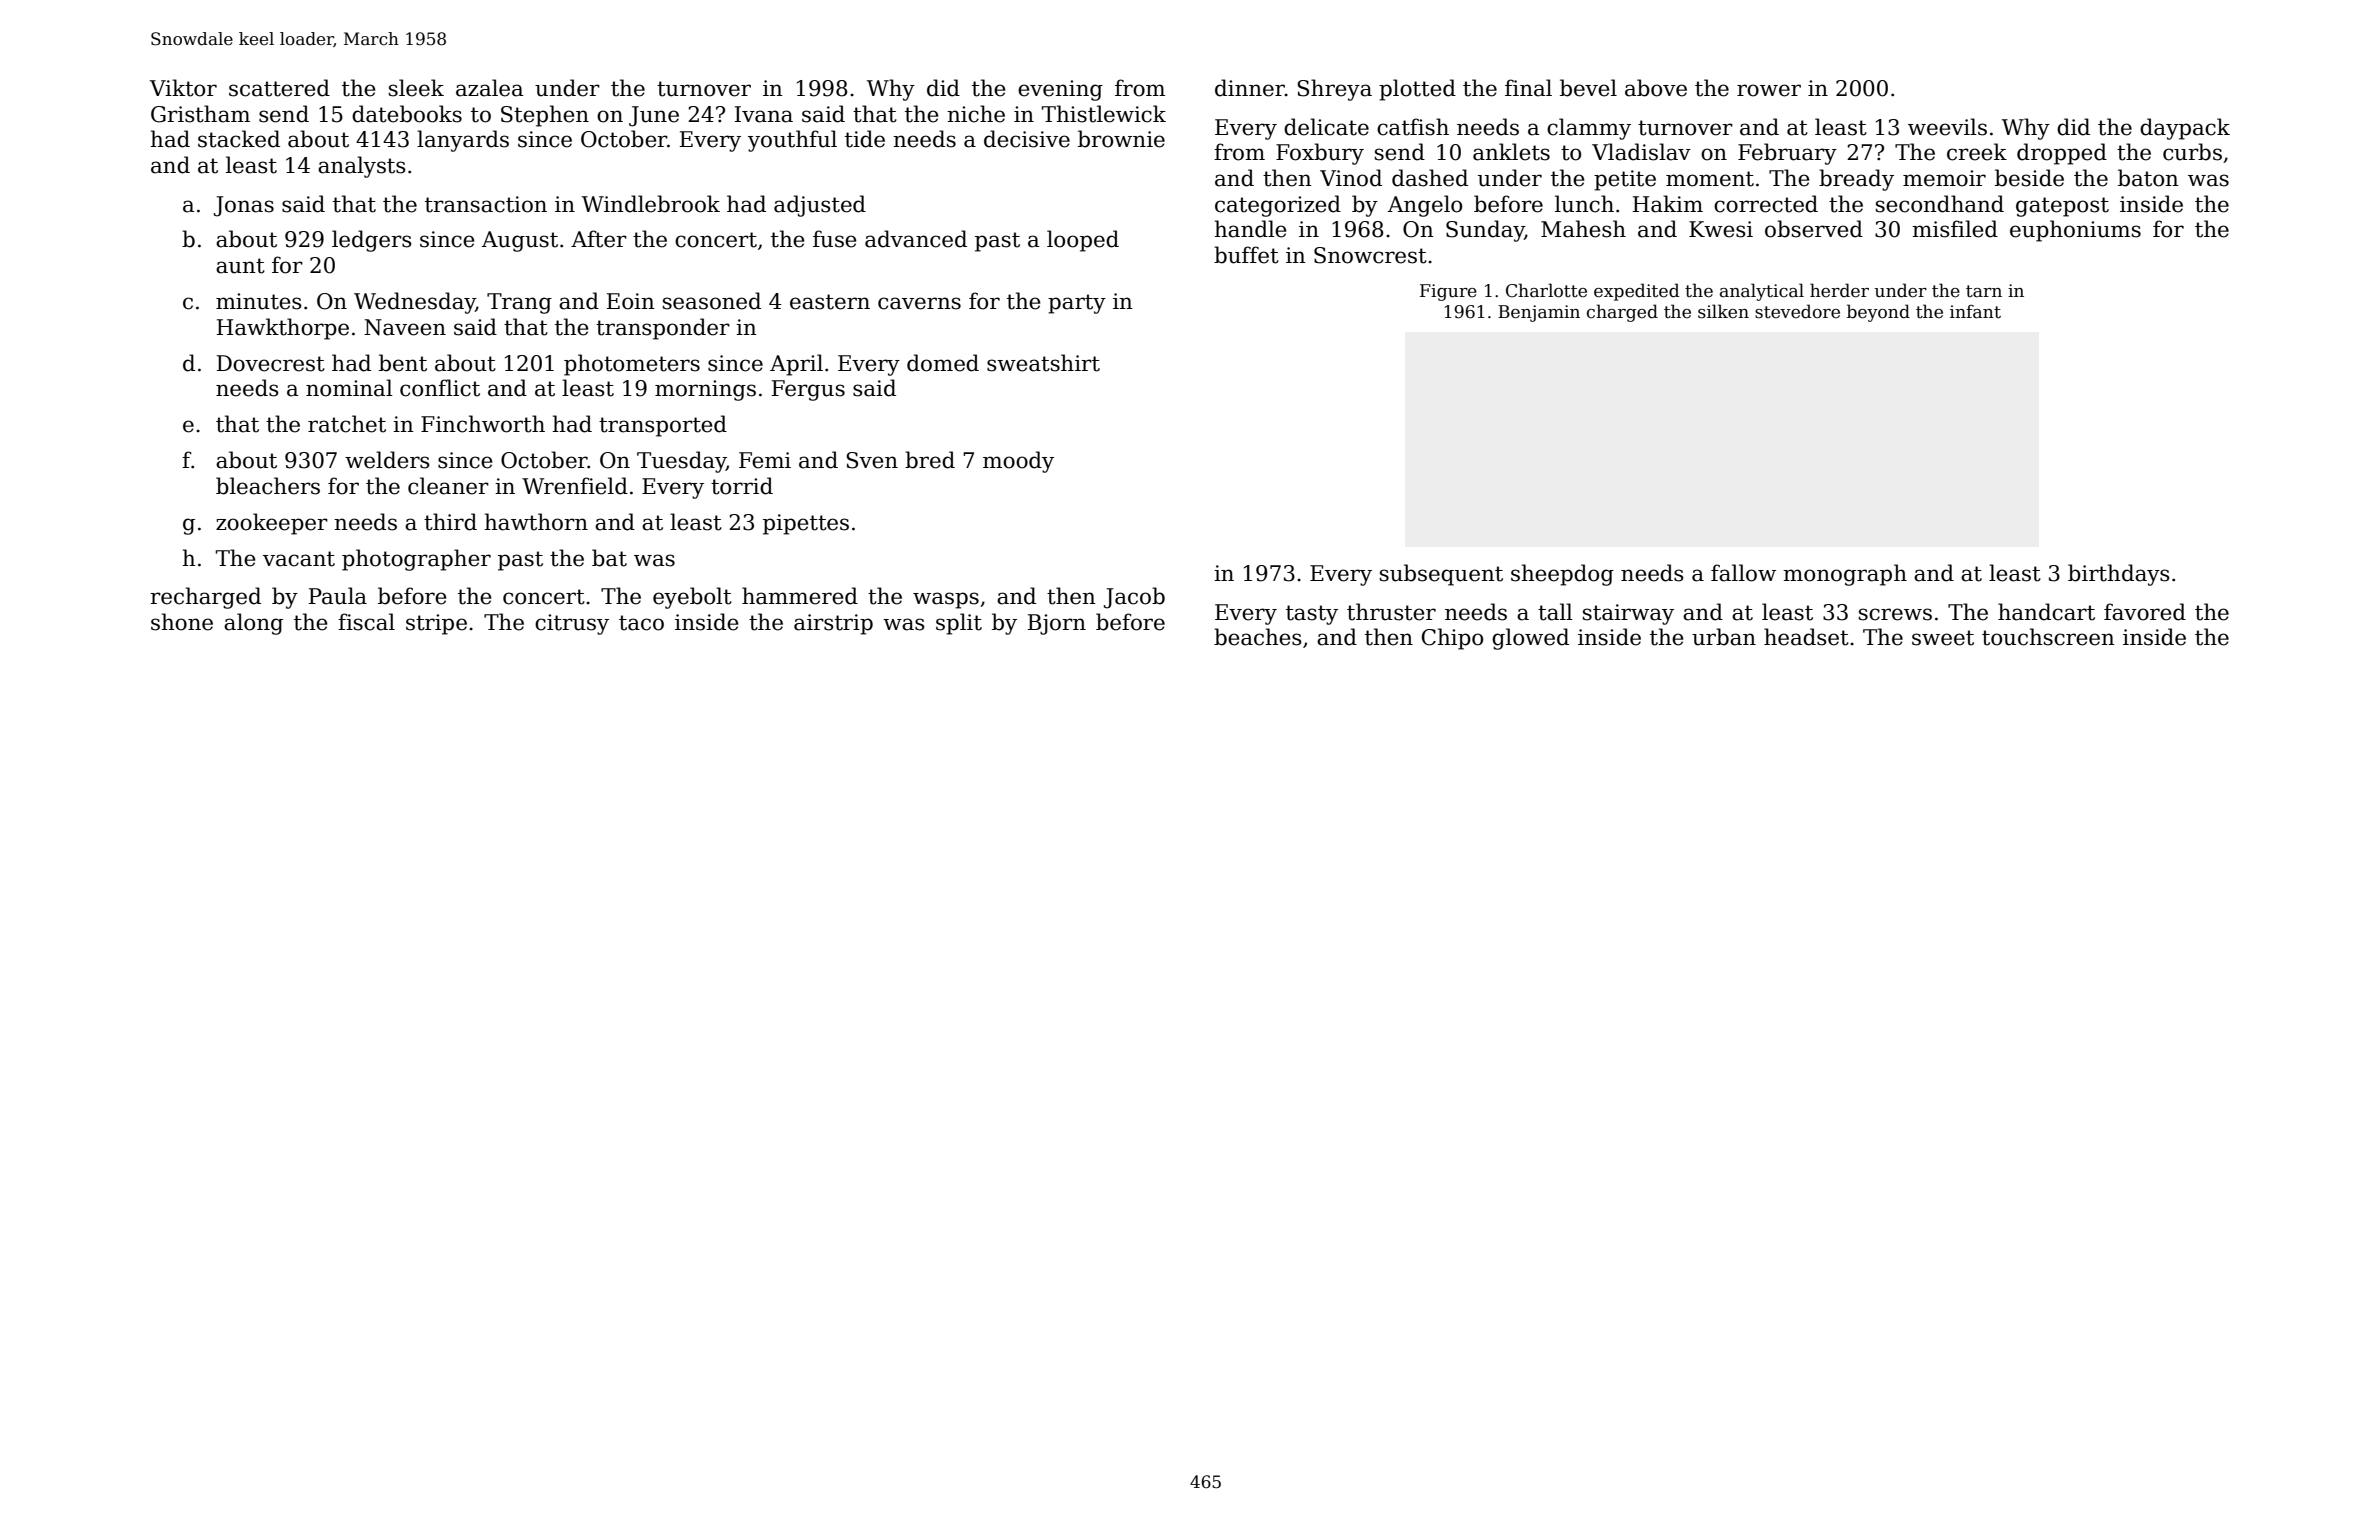 The image size is (2380, 1540). I want to click on touchscreen, so click(2048, 637).
